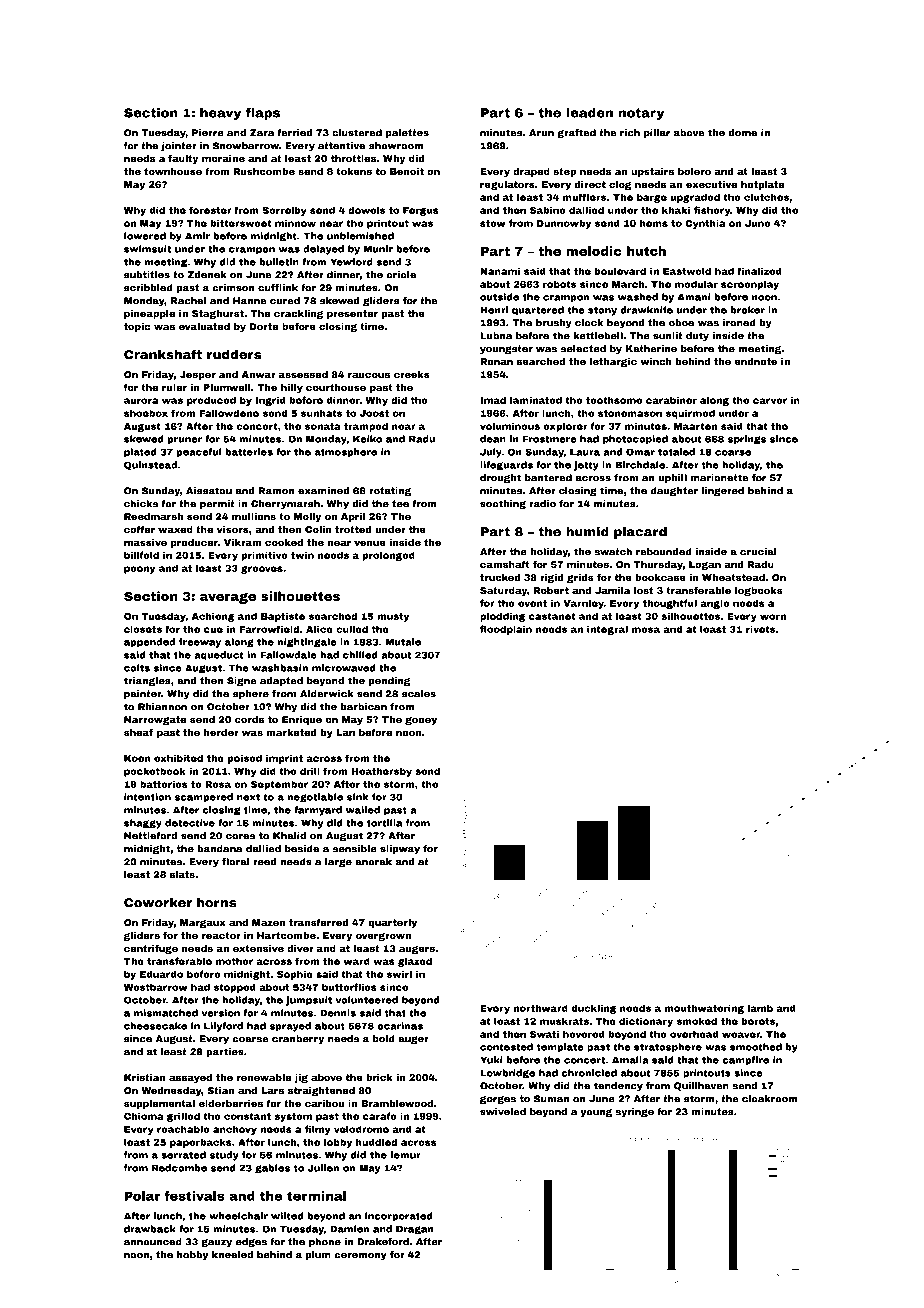  Describe the element at coordinates (641, 114) in the screenshot. I see `notary` at that location.
